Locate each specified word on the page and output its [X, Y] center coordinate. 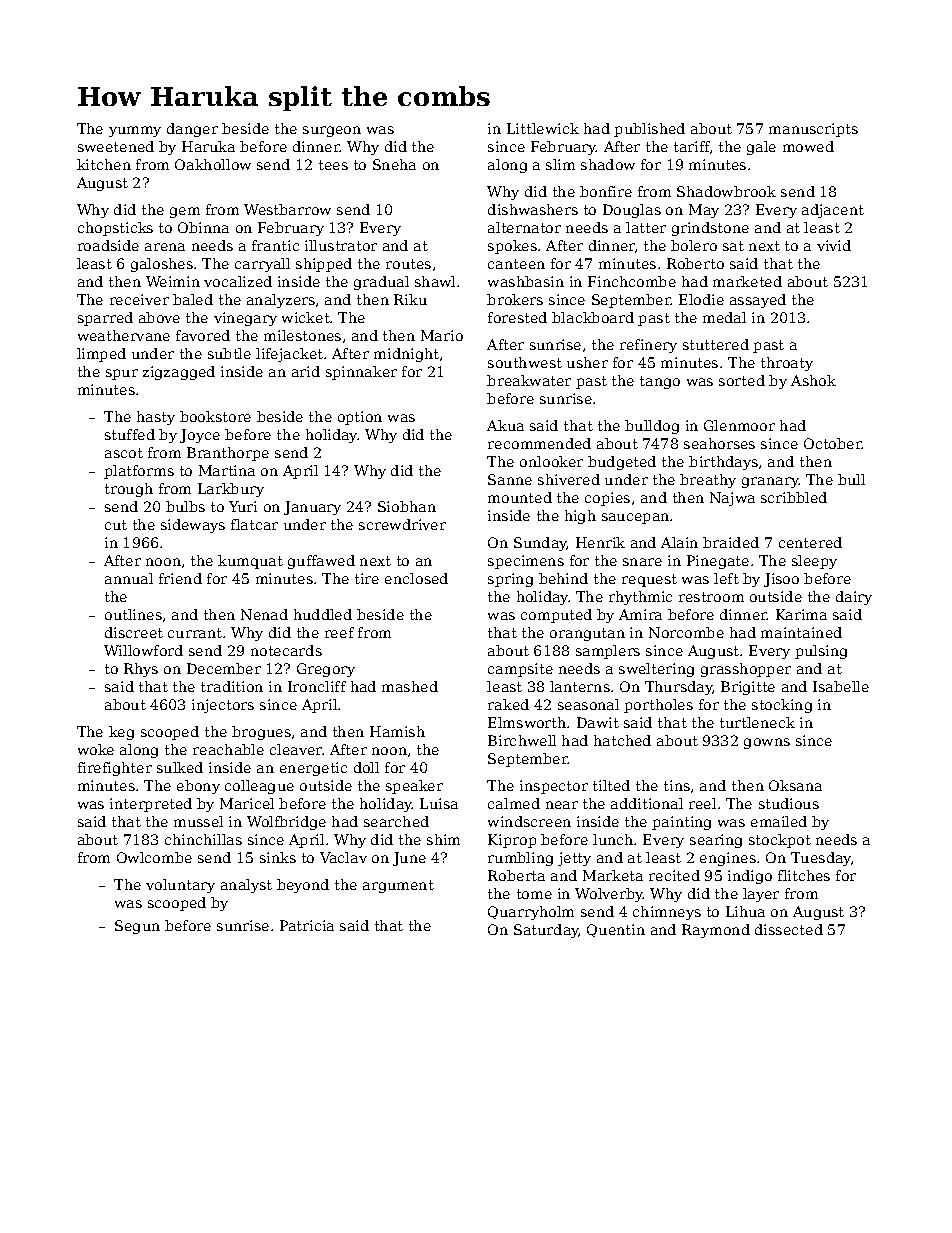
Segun [137, 927]
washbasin [526, 281]
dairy [854, 598]
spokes [512, 247]
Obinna [203, 227]
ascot [124, 453]
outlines [133, 614]
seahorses [719, 443]
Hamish [397, 731]
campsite [520, 670]
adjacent [833, 211]
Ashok [813, 380]
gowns [767, 743]
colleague [259, 787]
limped [101, 355]
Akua [505, 425]
